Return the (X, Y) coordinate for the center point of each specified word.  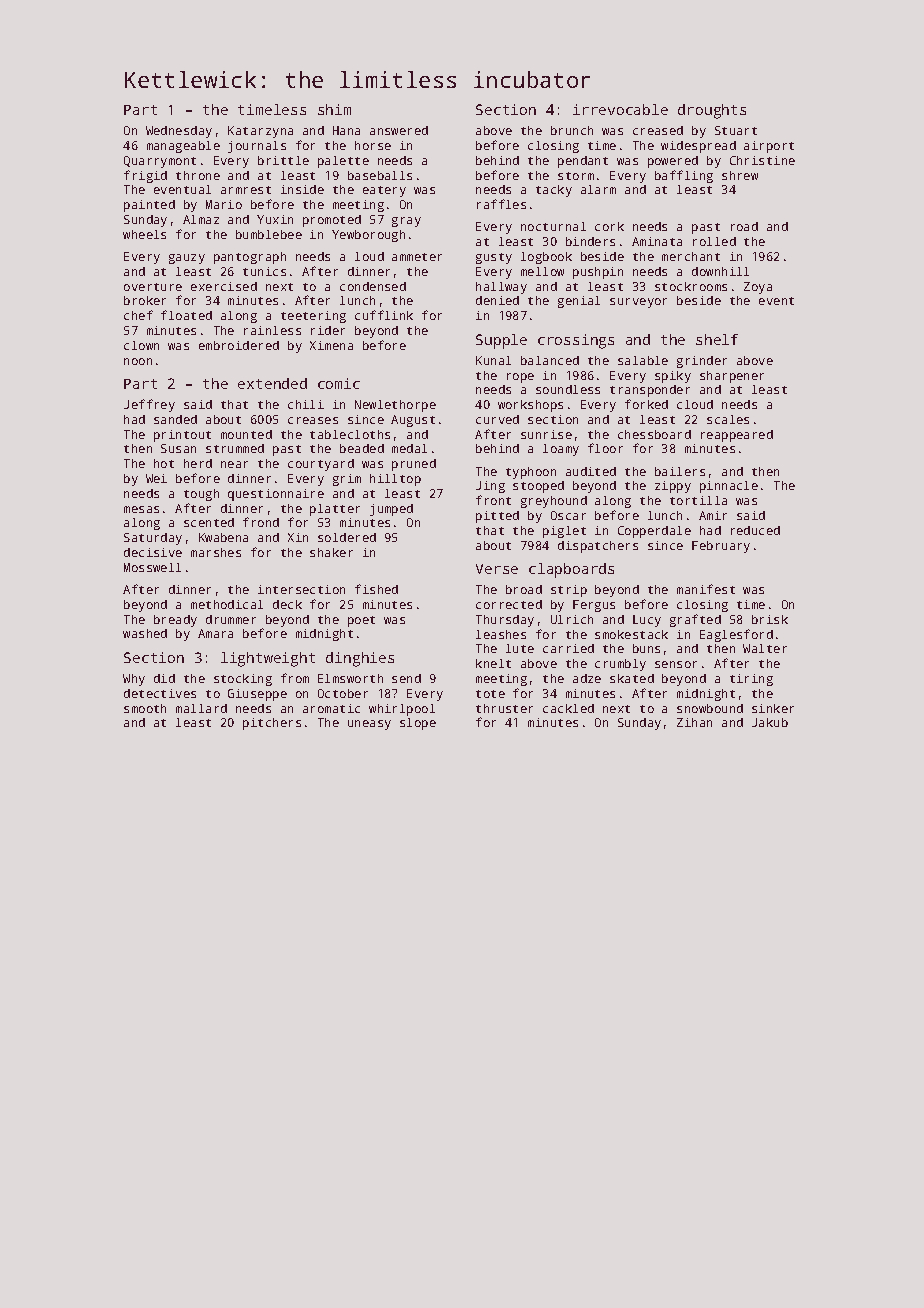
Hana (346, 130)
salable (643, 360)
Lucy (647, 621)
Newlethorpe (395, 406)
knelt (493, 663)
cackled (568, 708)
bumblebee (269, 234)
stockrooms (691, 286)
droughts (712, 111)
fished (376, 589)
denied (497, 300)
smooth (145, 708)
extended (272, 383)
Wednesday (179, 132)
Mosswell (152, 567)
